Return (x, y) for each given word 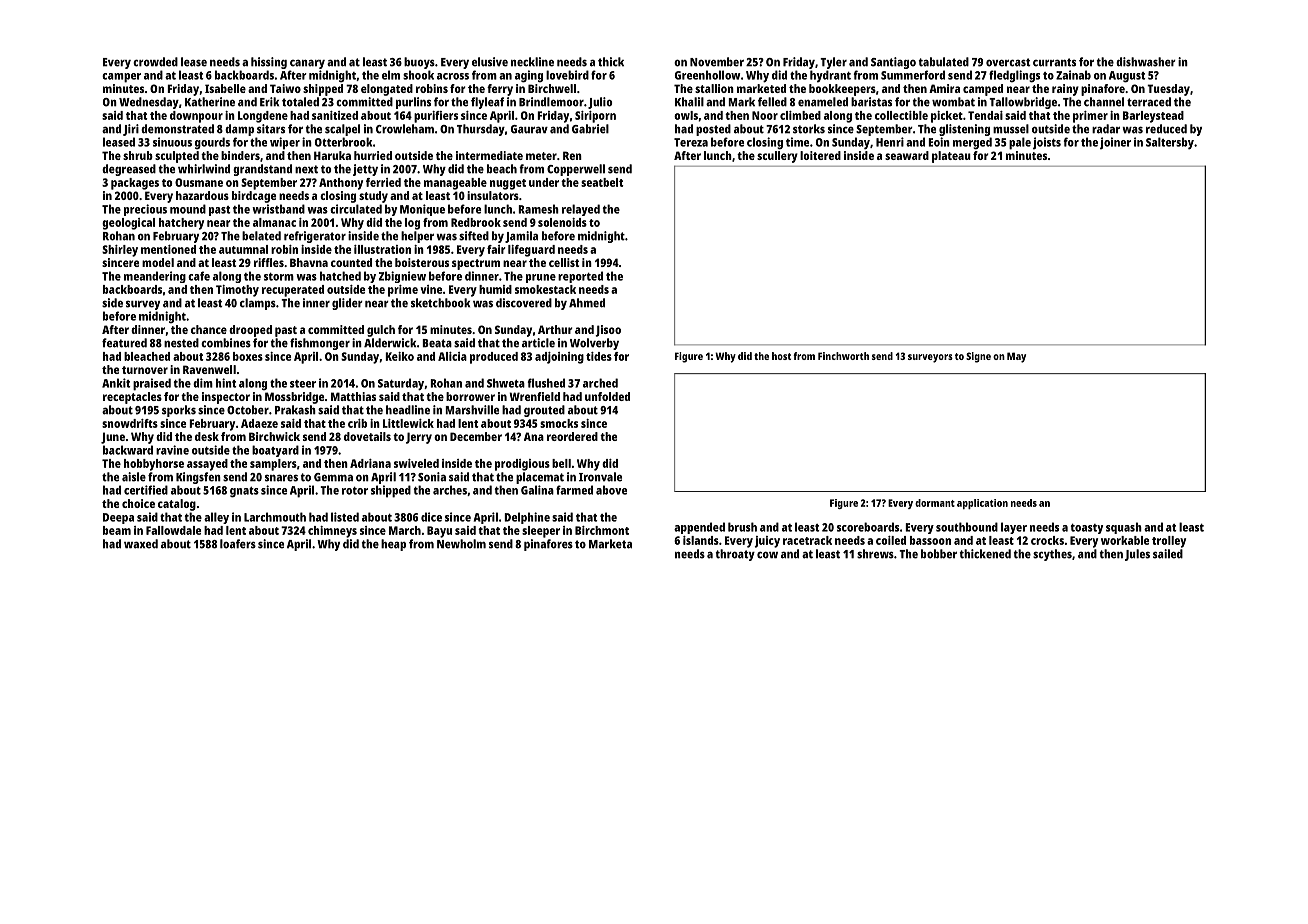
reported (580, 277)
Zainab (1073, 75)
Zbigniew (402, 277)
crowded (155, 62)
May (1016, 357)
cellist (564, 262)
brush (742, 527)
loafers (238, 544)
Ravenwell (209, 369)
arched (600, 383)
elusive (490, 62)
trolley (1169, 542)
